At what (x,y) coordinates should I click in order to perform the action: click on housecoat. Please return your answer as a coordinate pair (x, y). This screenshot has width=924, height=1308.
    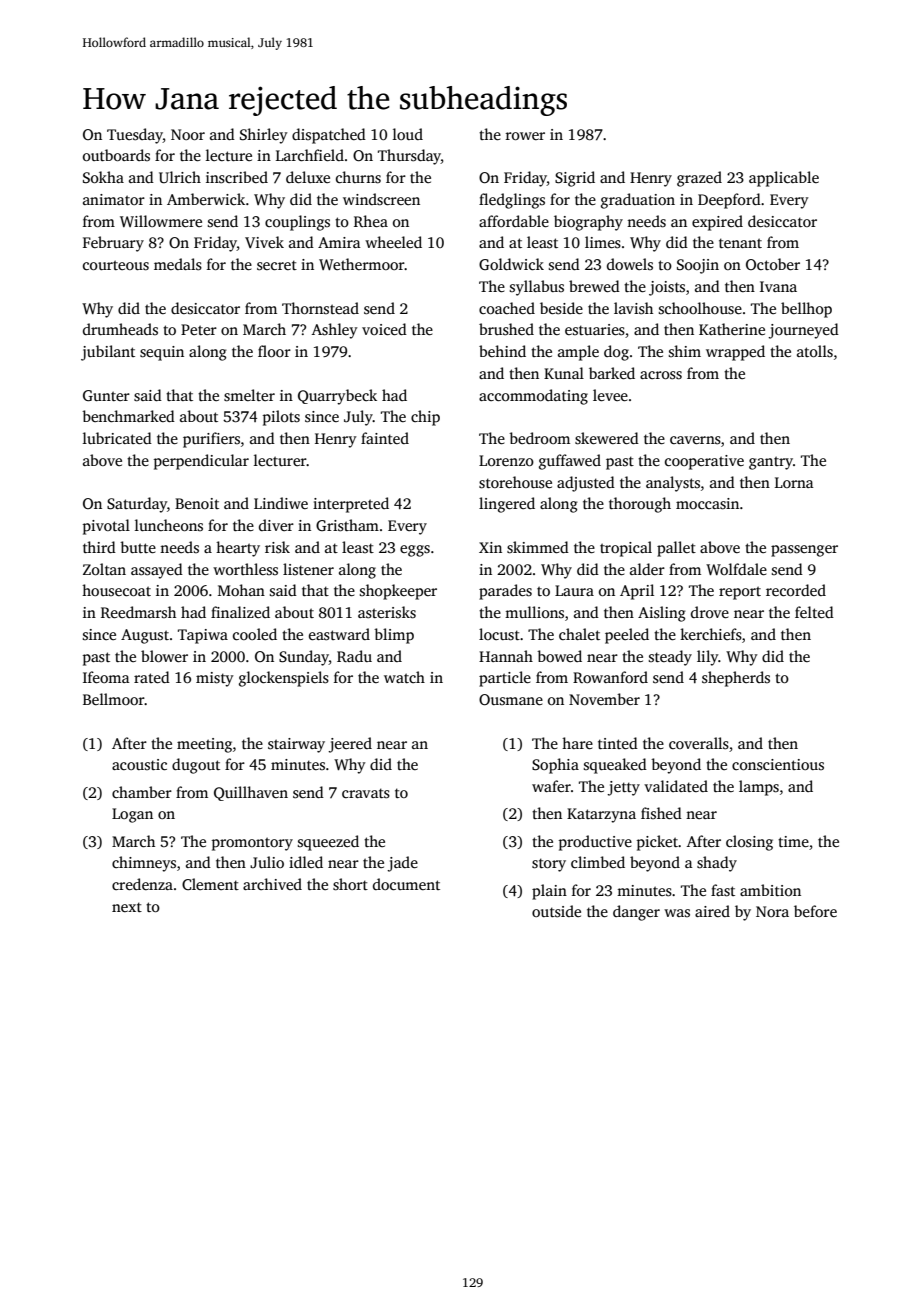
    Looking at the image, I should click on (116, 590).
